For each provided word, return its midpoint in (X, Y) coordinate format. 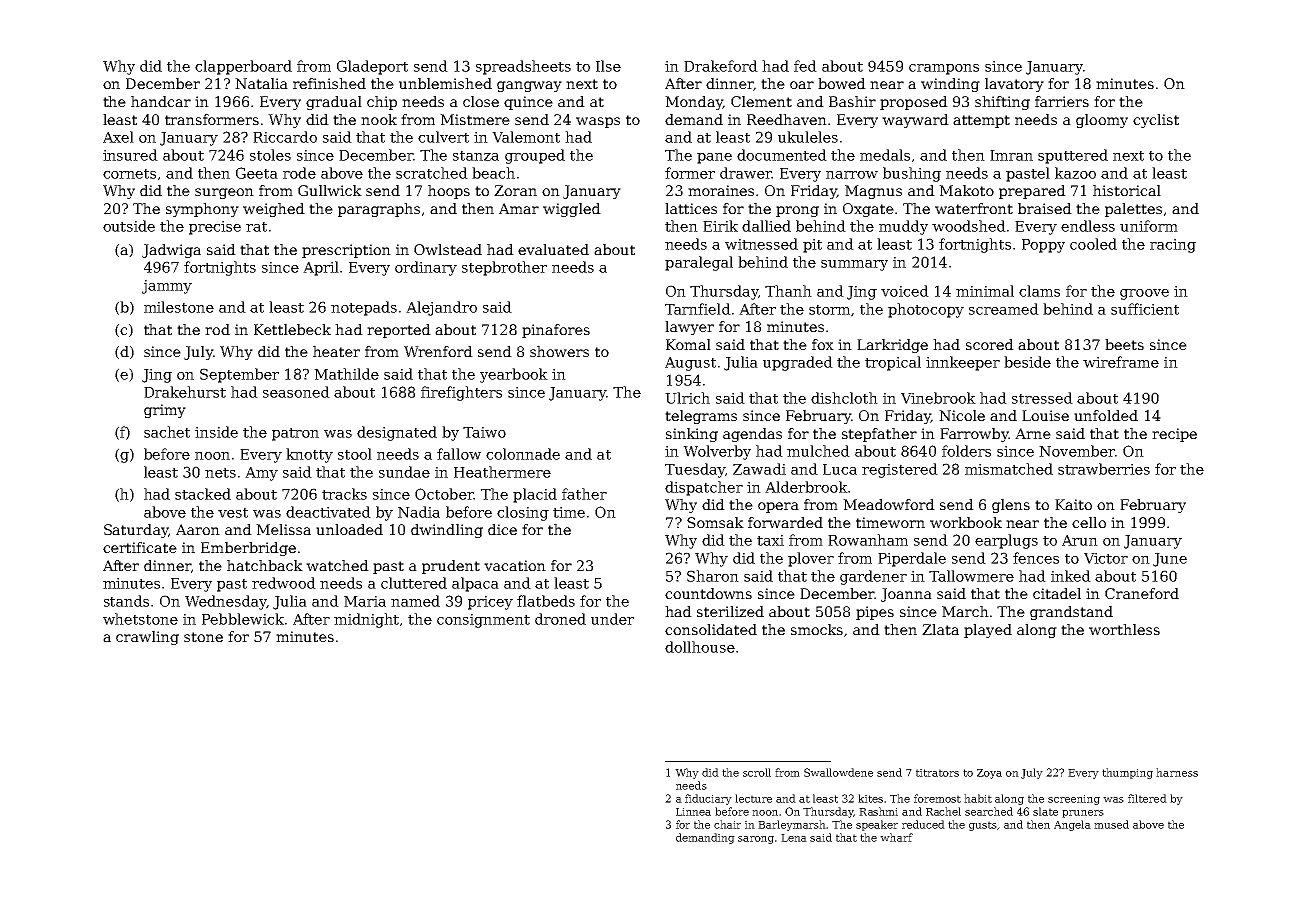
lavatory (1014, 85)
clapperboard (243, 67)
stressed (1042, 398)
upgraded (798, 363)
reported (399, 331)
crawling (147, 638)
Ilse (608, 66)
